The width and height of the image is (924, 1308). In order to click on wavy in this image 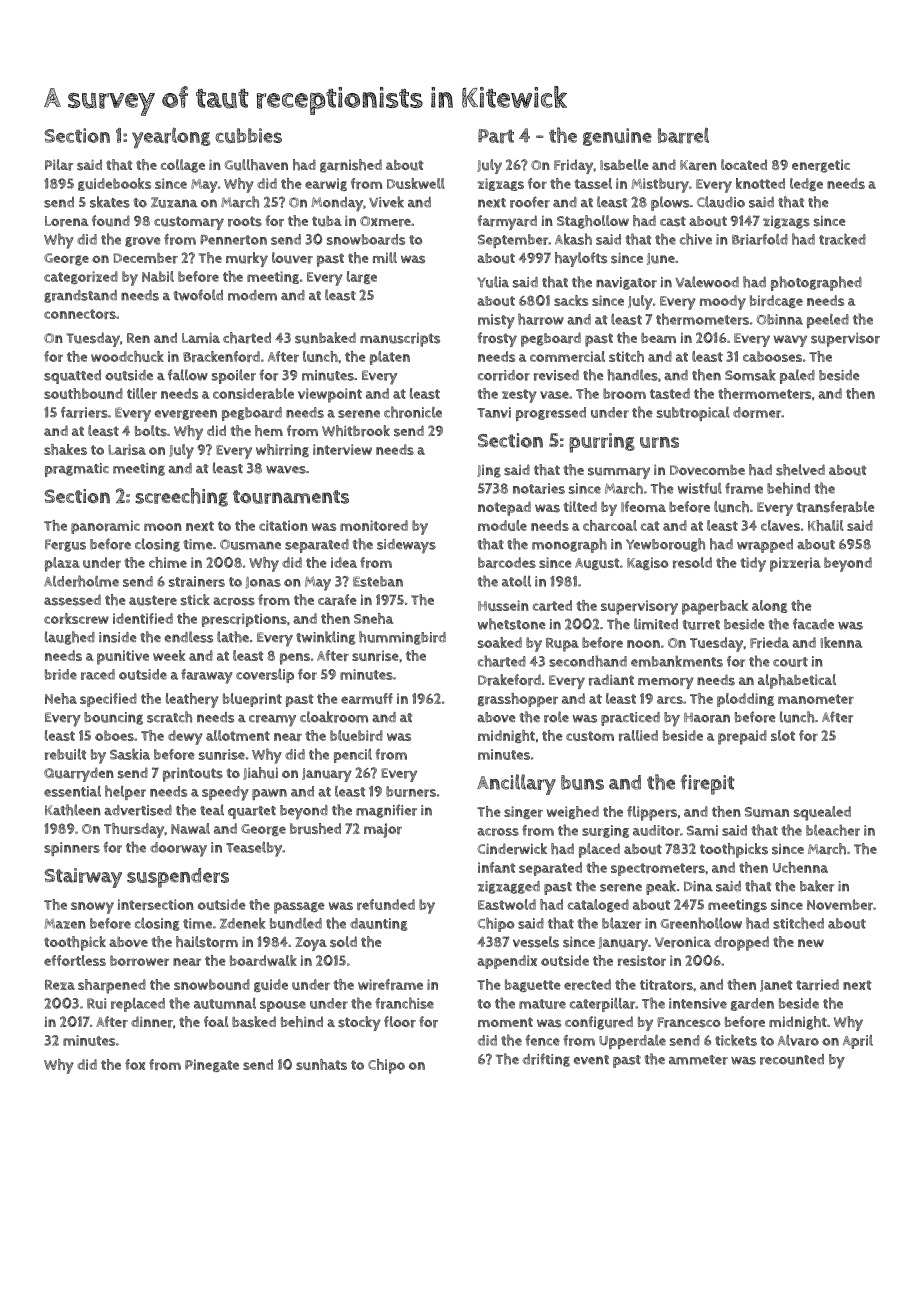, I will do `click(790, 341)`.
